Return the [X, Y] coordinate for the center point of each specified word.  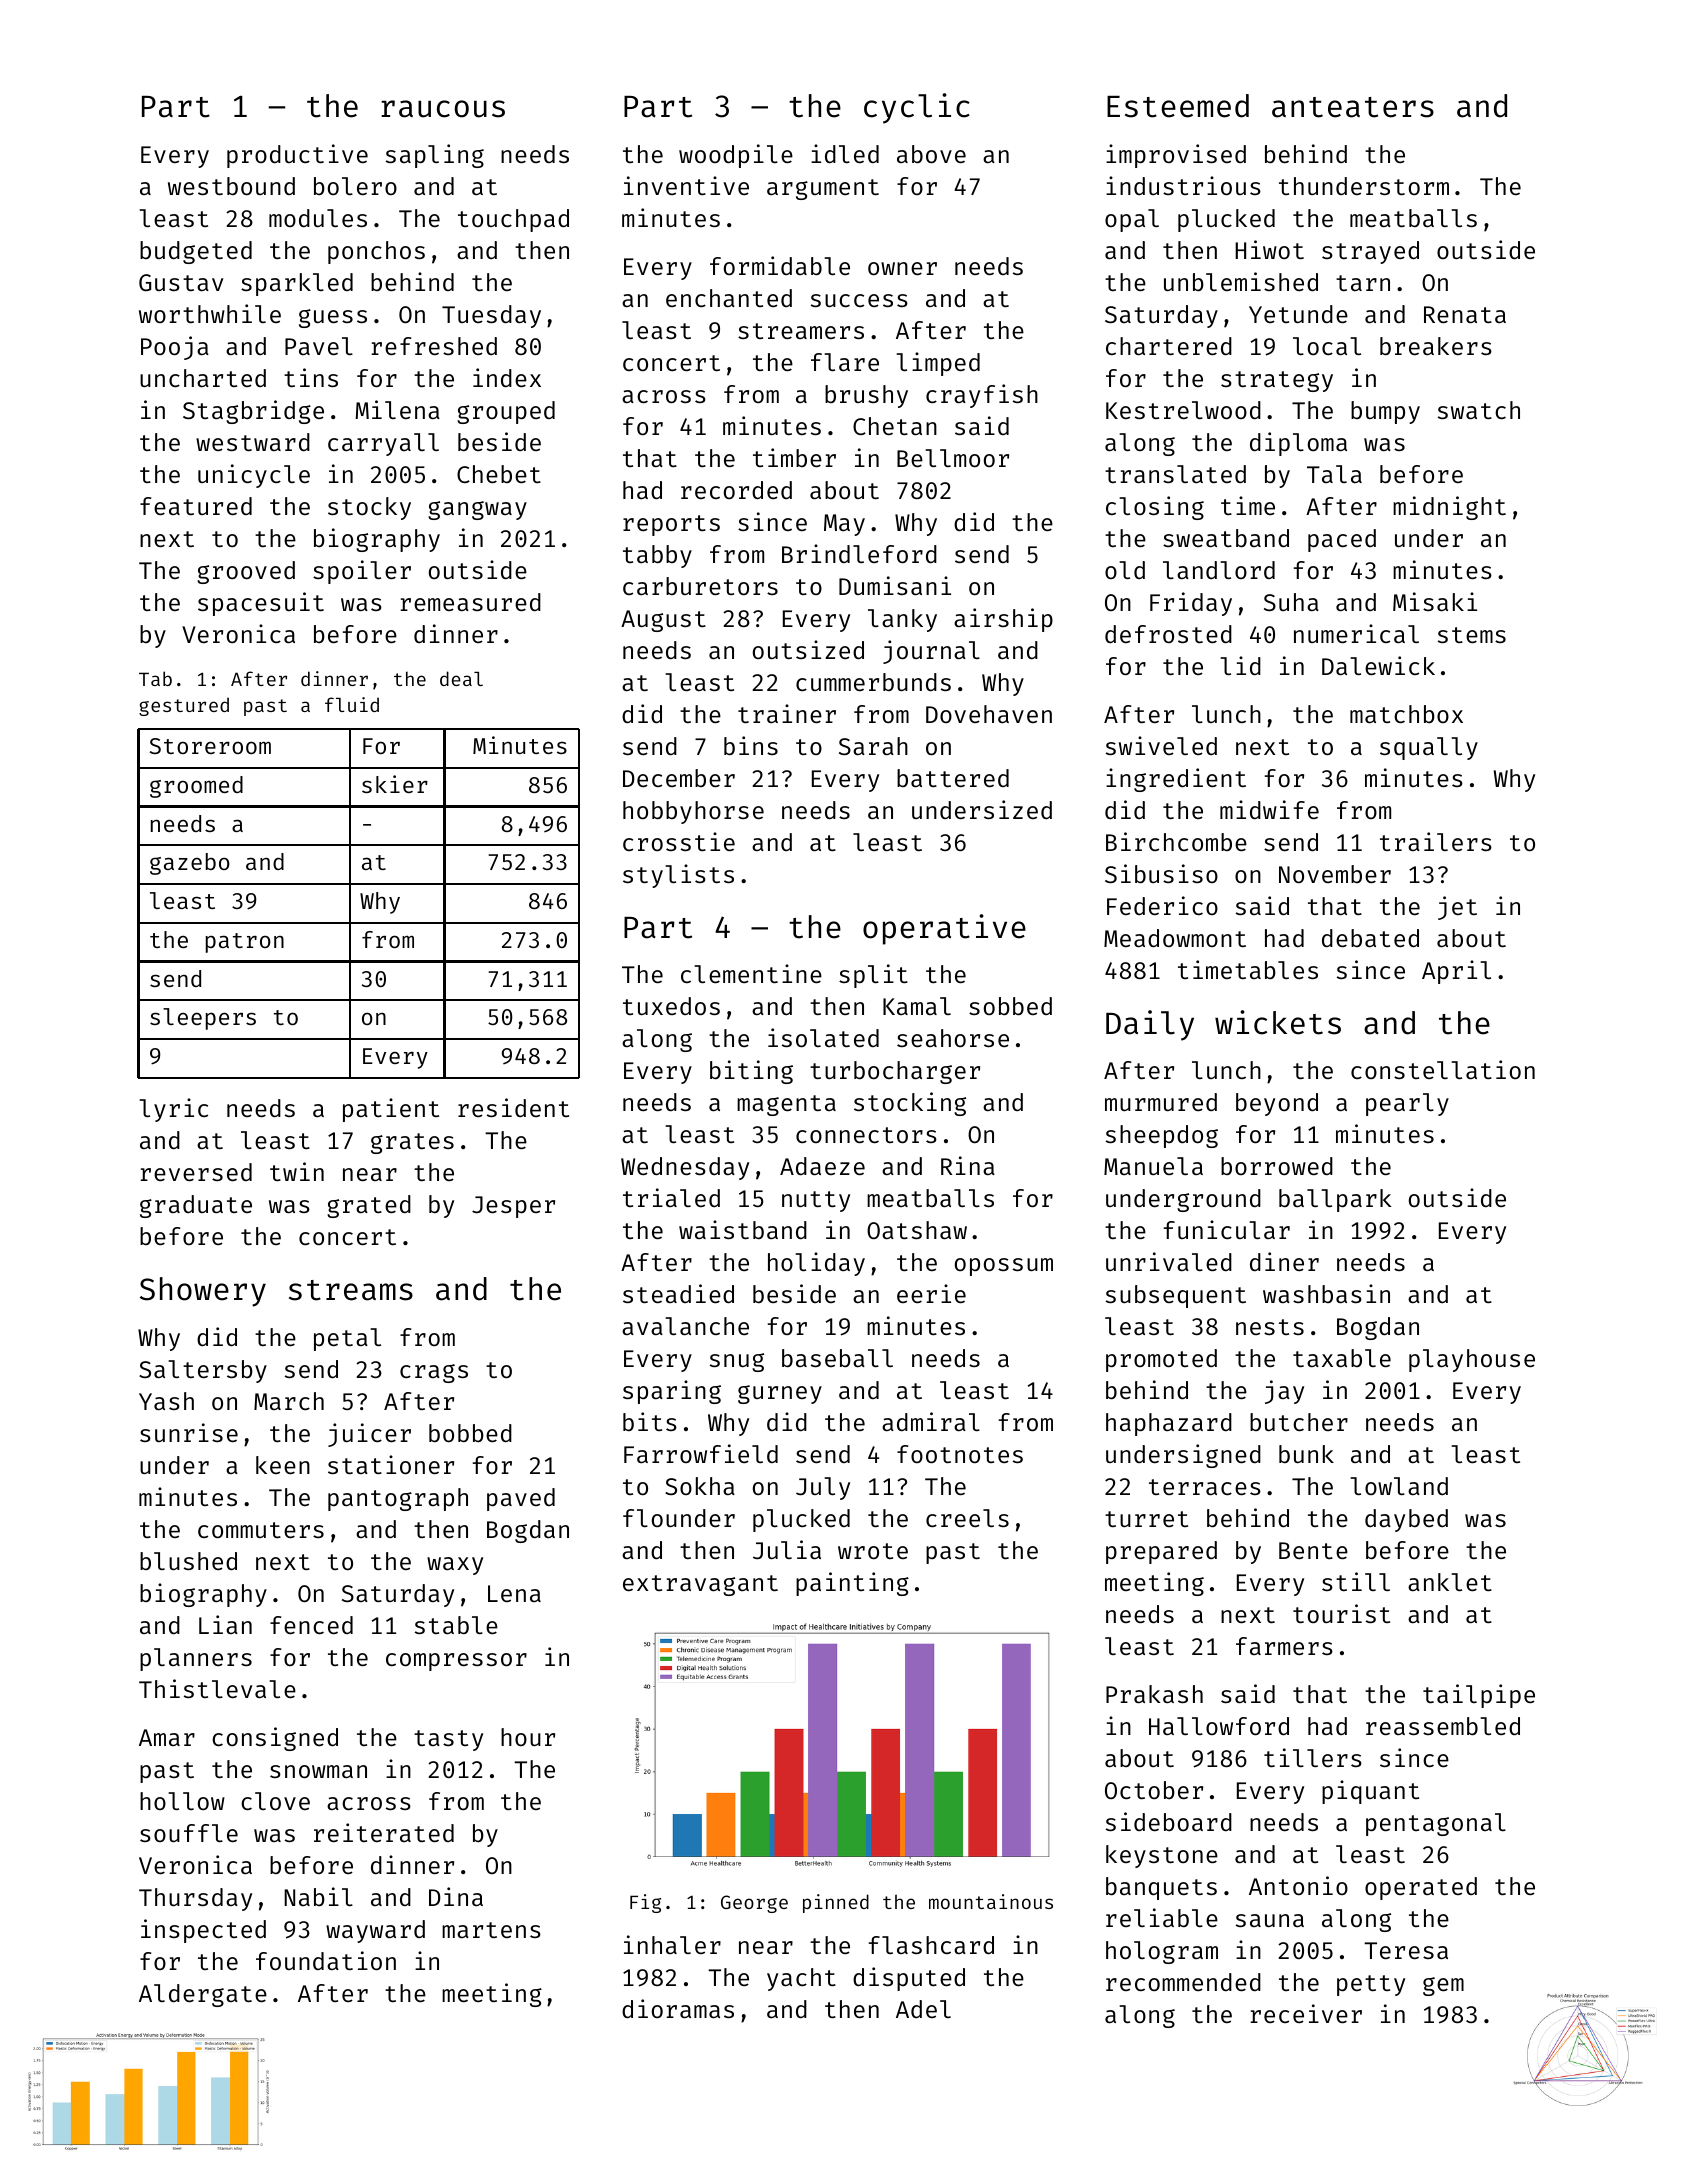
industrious [1183, 185]
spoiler [362, 572]
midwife [1269, 809]
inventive [686, 185]
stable [456, 1625]
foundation [326, 1960]
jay [1284, 1392]
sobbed [1010, 1006]
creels [967, 1518]
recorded [736, 490]
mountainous [991, 1901]
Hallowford [1219, 1726]
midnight [1449, 508]
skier [395, 784]
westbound [231, 186]
